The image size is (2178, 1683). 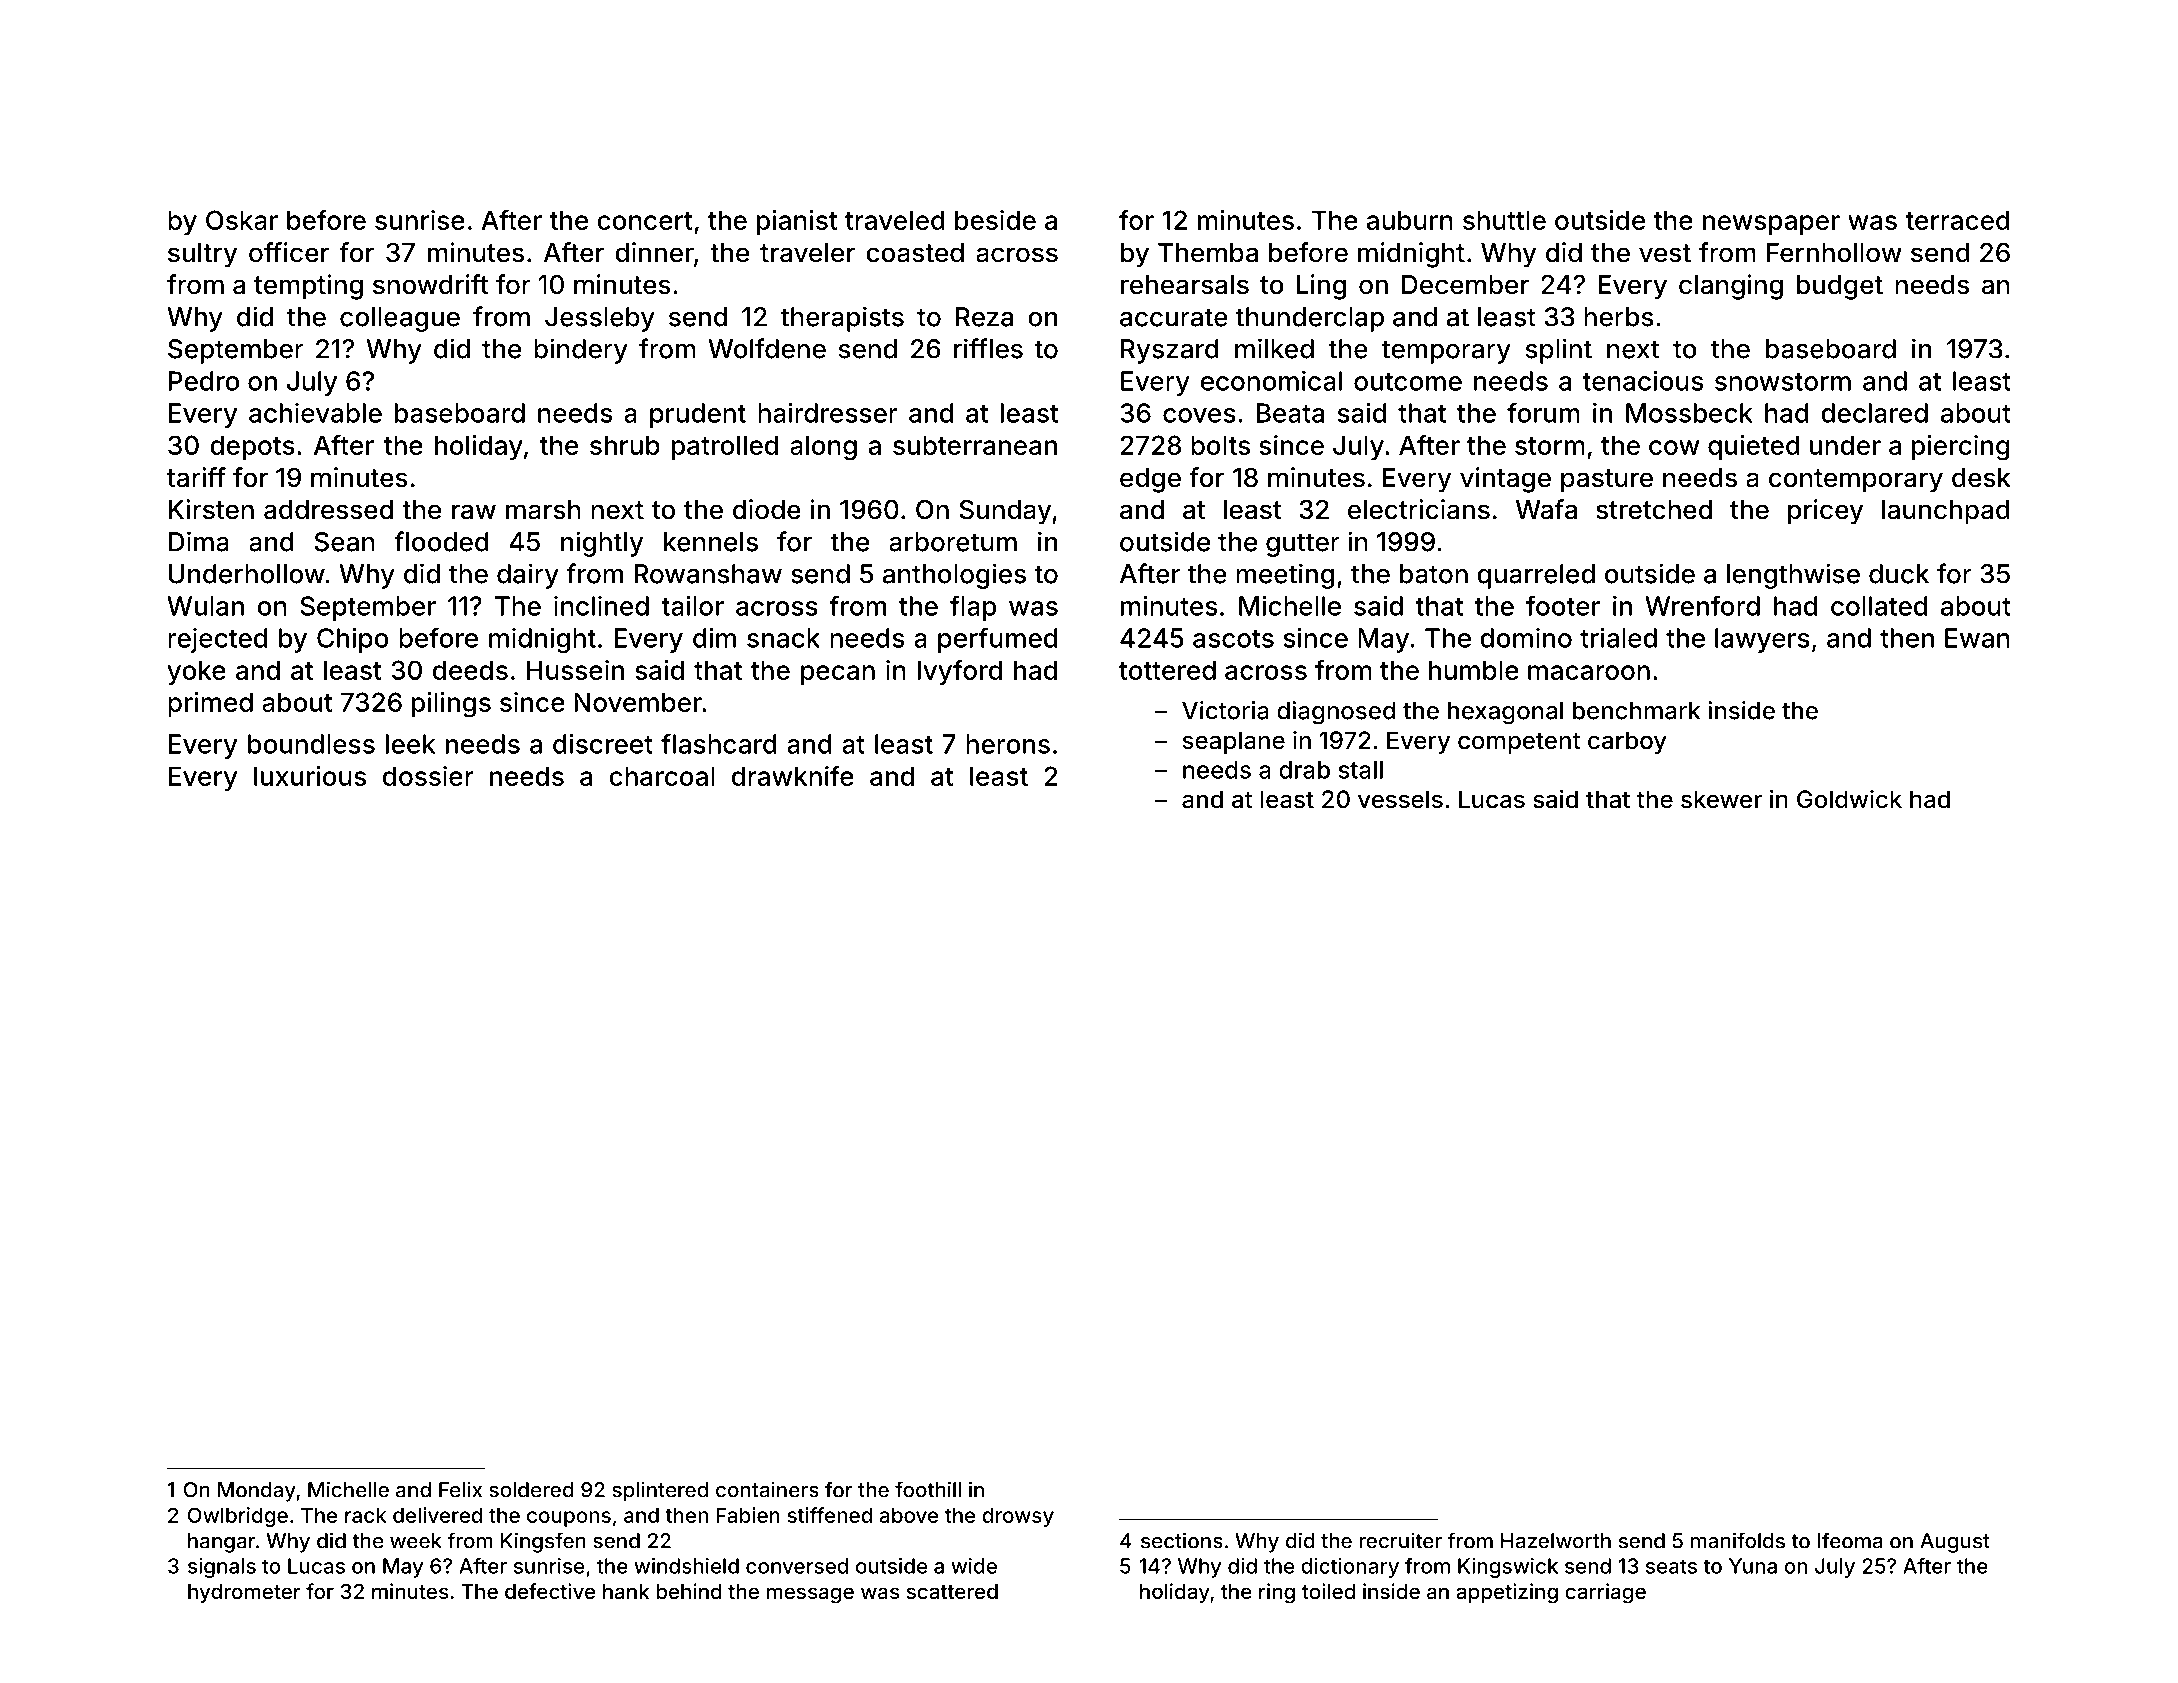 I want to click on foothill, so click(x=928, y=1489).
